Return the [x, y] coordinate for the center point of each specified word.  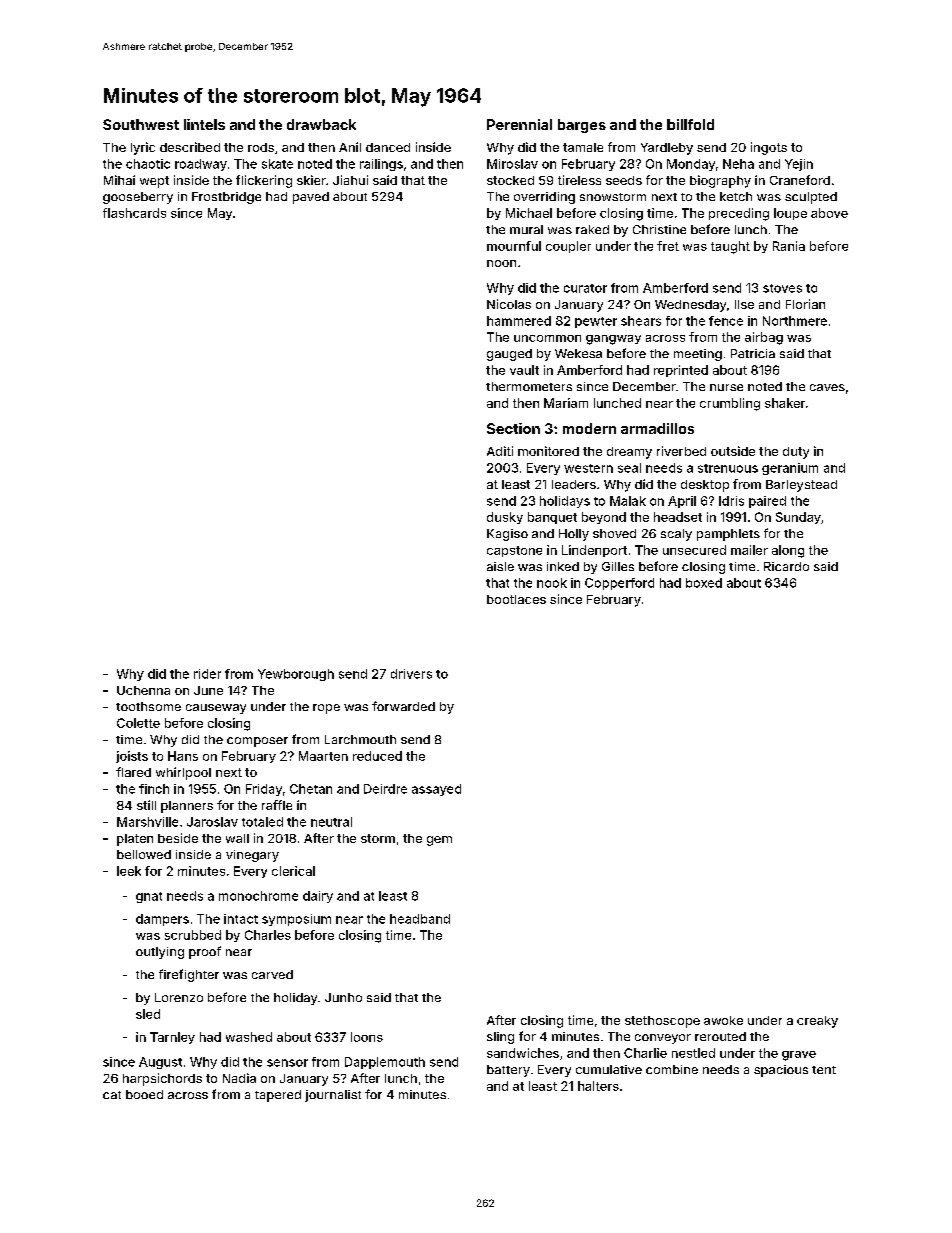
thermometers [529, 386]
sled [148, 1014]
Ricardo [786, 566]
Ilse [744, 304]
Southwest [141, 124]
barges [582, 126]
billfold [690, 124]
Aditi [500, 451]
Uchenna [143, 690]
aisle [500, 566]
